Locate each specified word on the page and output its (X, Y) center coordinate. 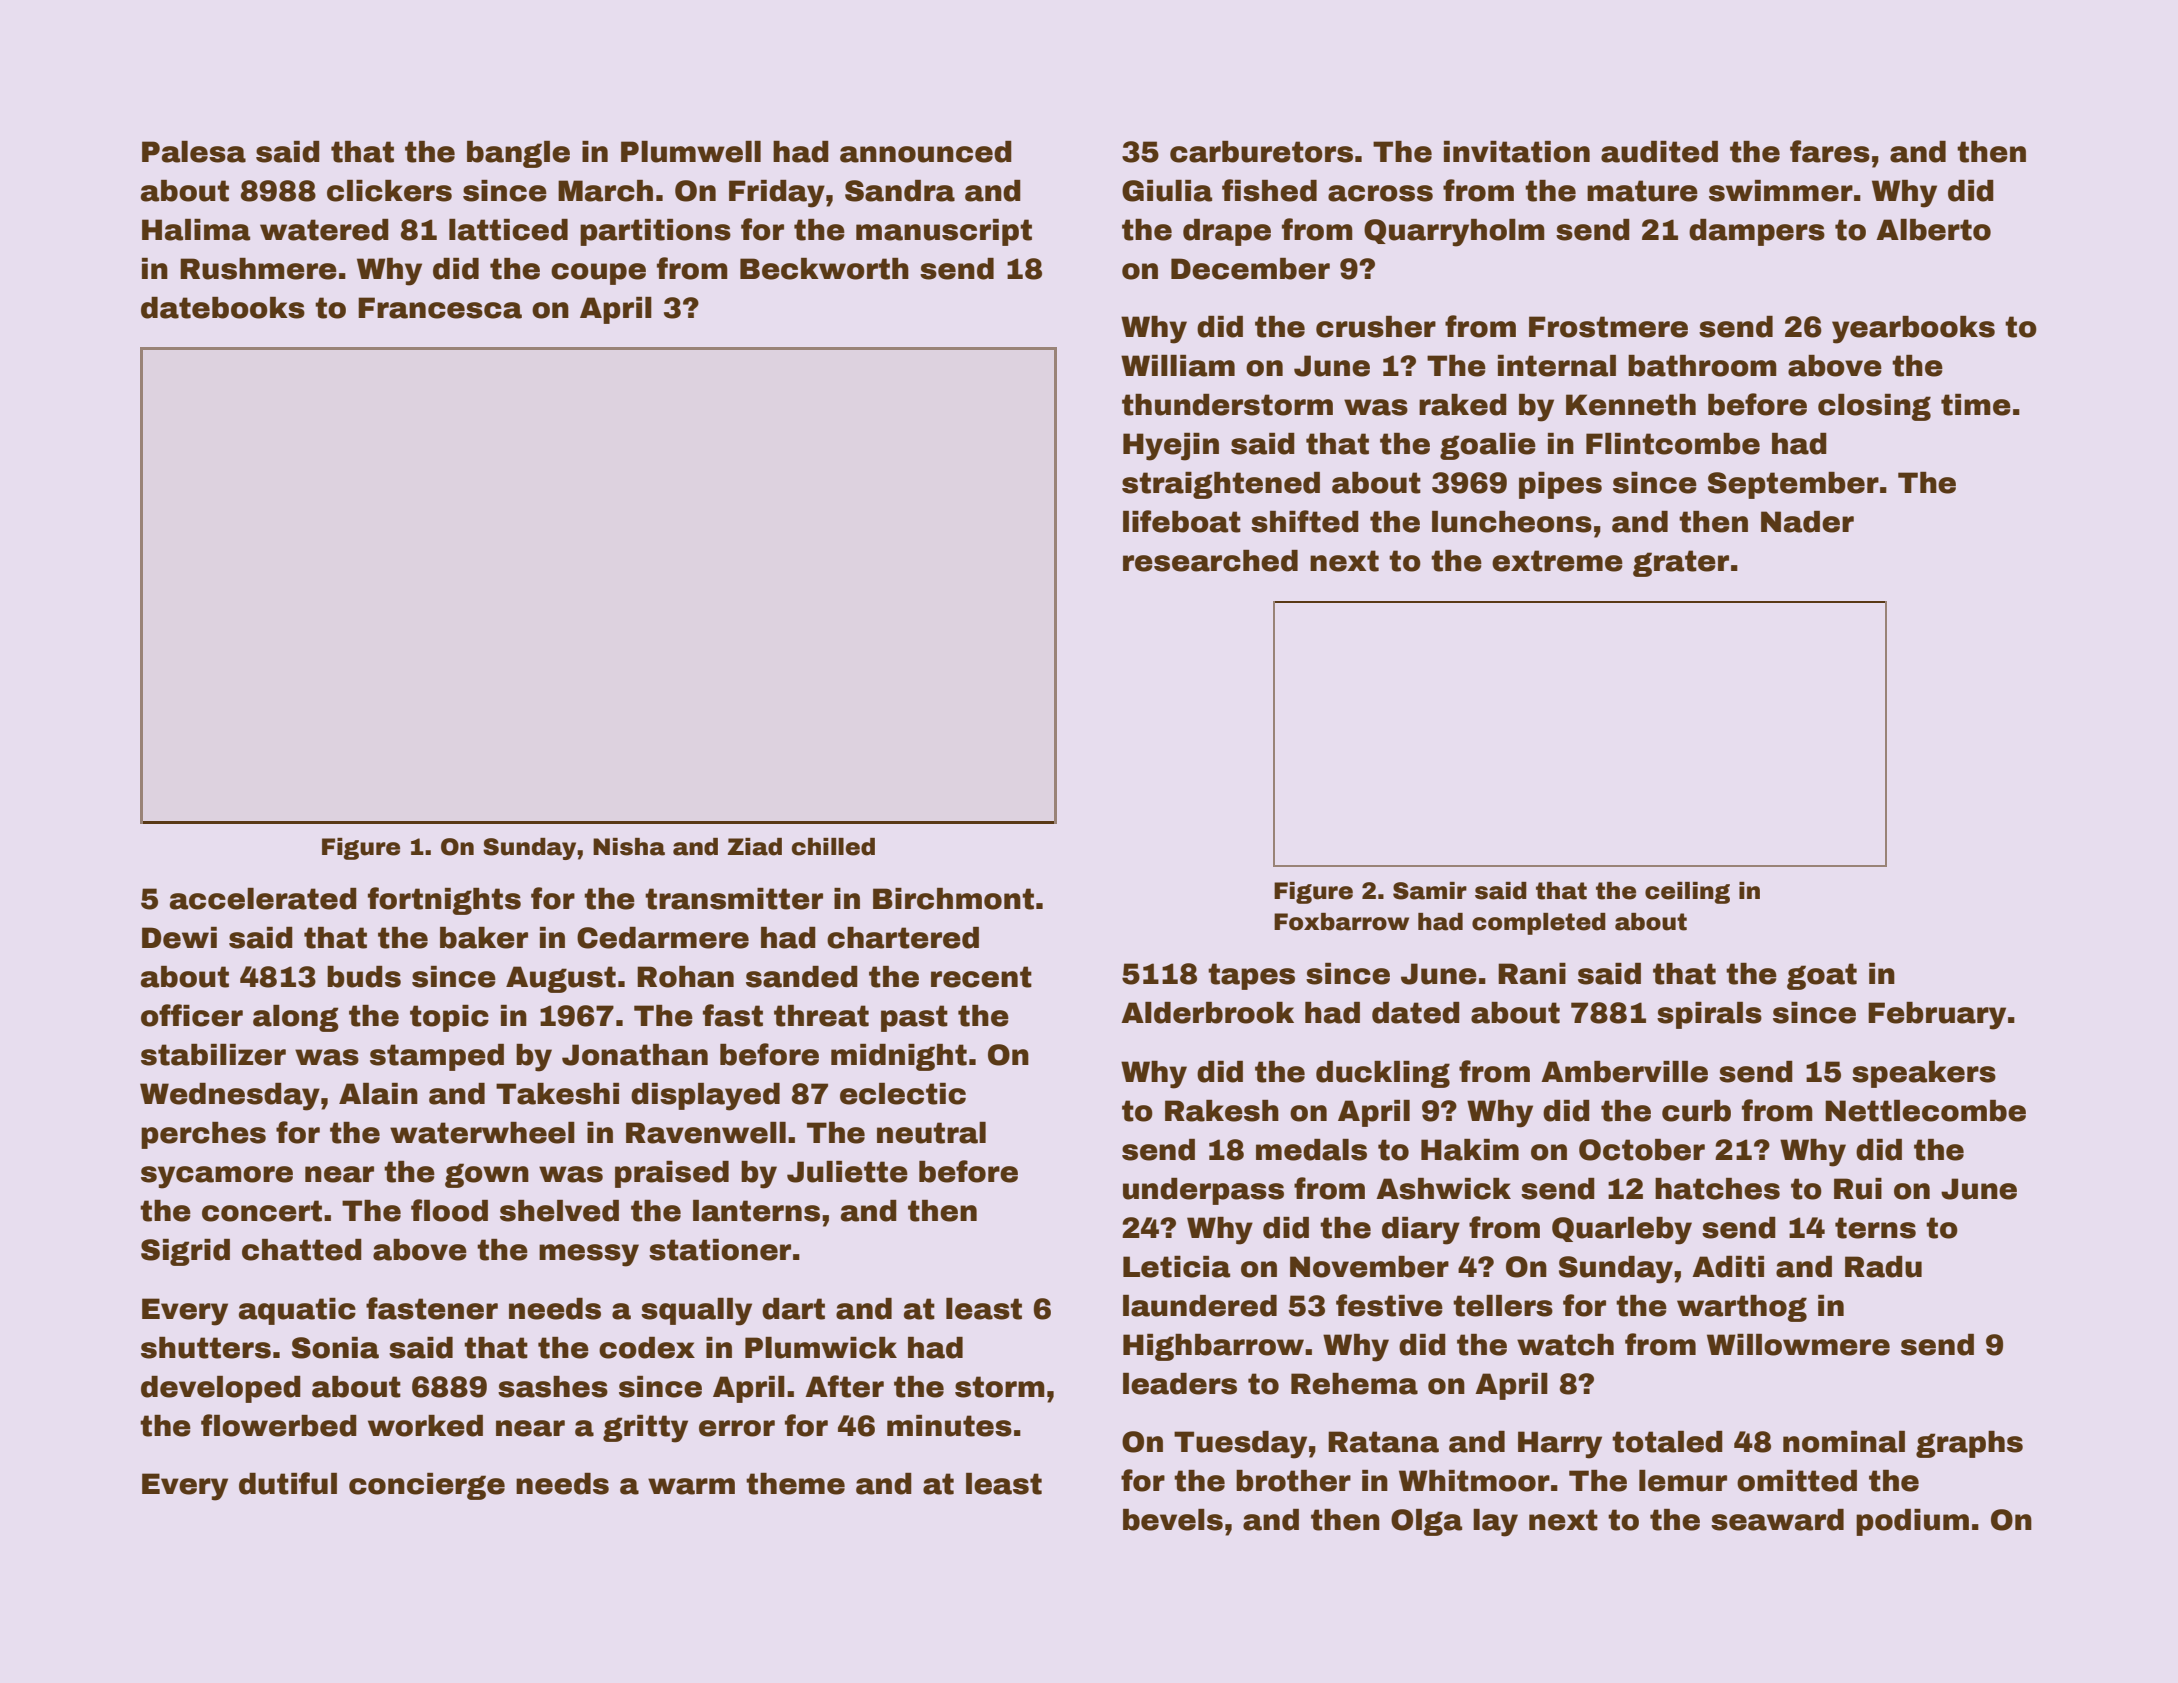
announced (926, 152)
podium (1912, 1522)
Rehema (1354, 1384)
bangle (518, 154)
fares (1830, 151)
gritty (645, 1429)
